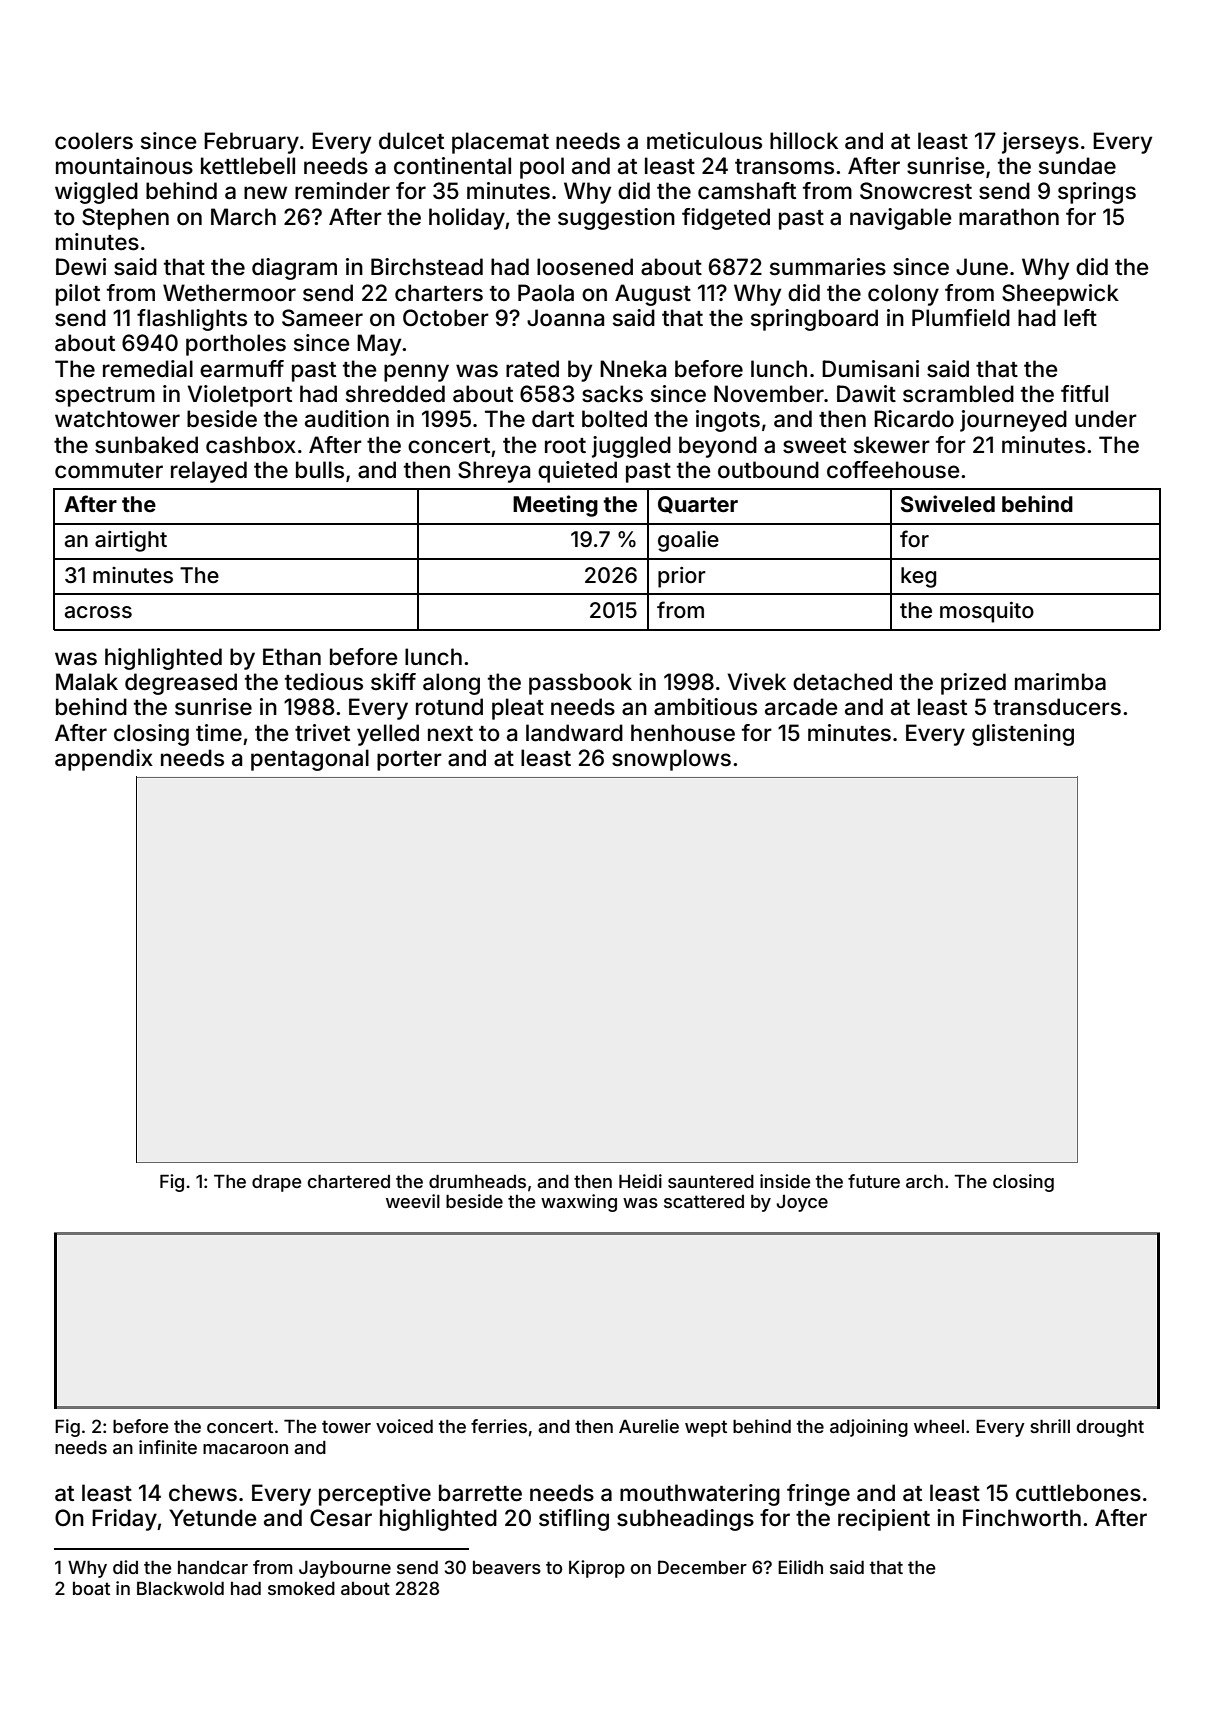  What do you see at coordinates (653, 295) in the screenshot?
I see `August` at bounding box center [653, 295].
